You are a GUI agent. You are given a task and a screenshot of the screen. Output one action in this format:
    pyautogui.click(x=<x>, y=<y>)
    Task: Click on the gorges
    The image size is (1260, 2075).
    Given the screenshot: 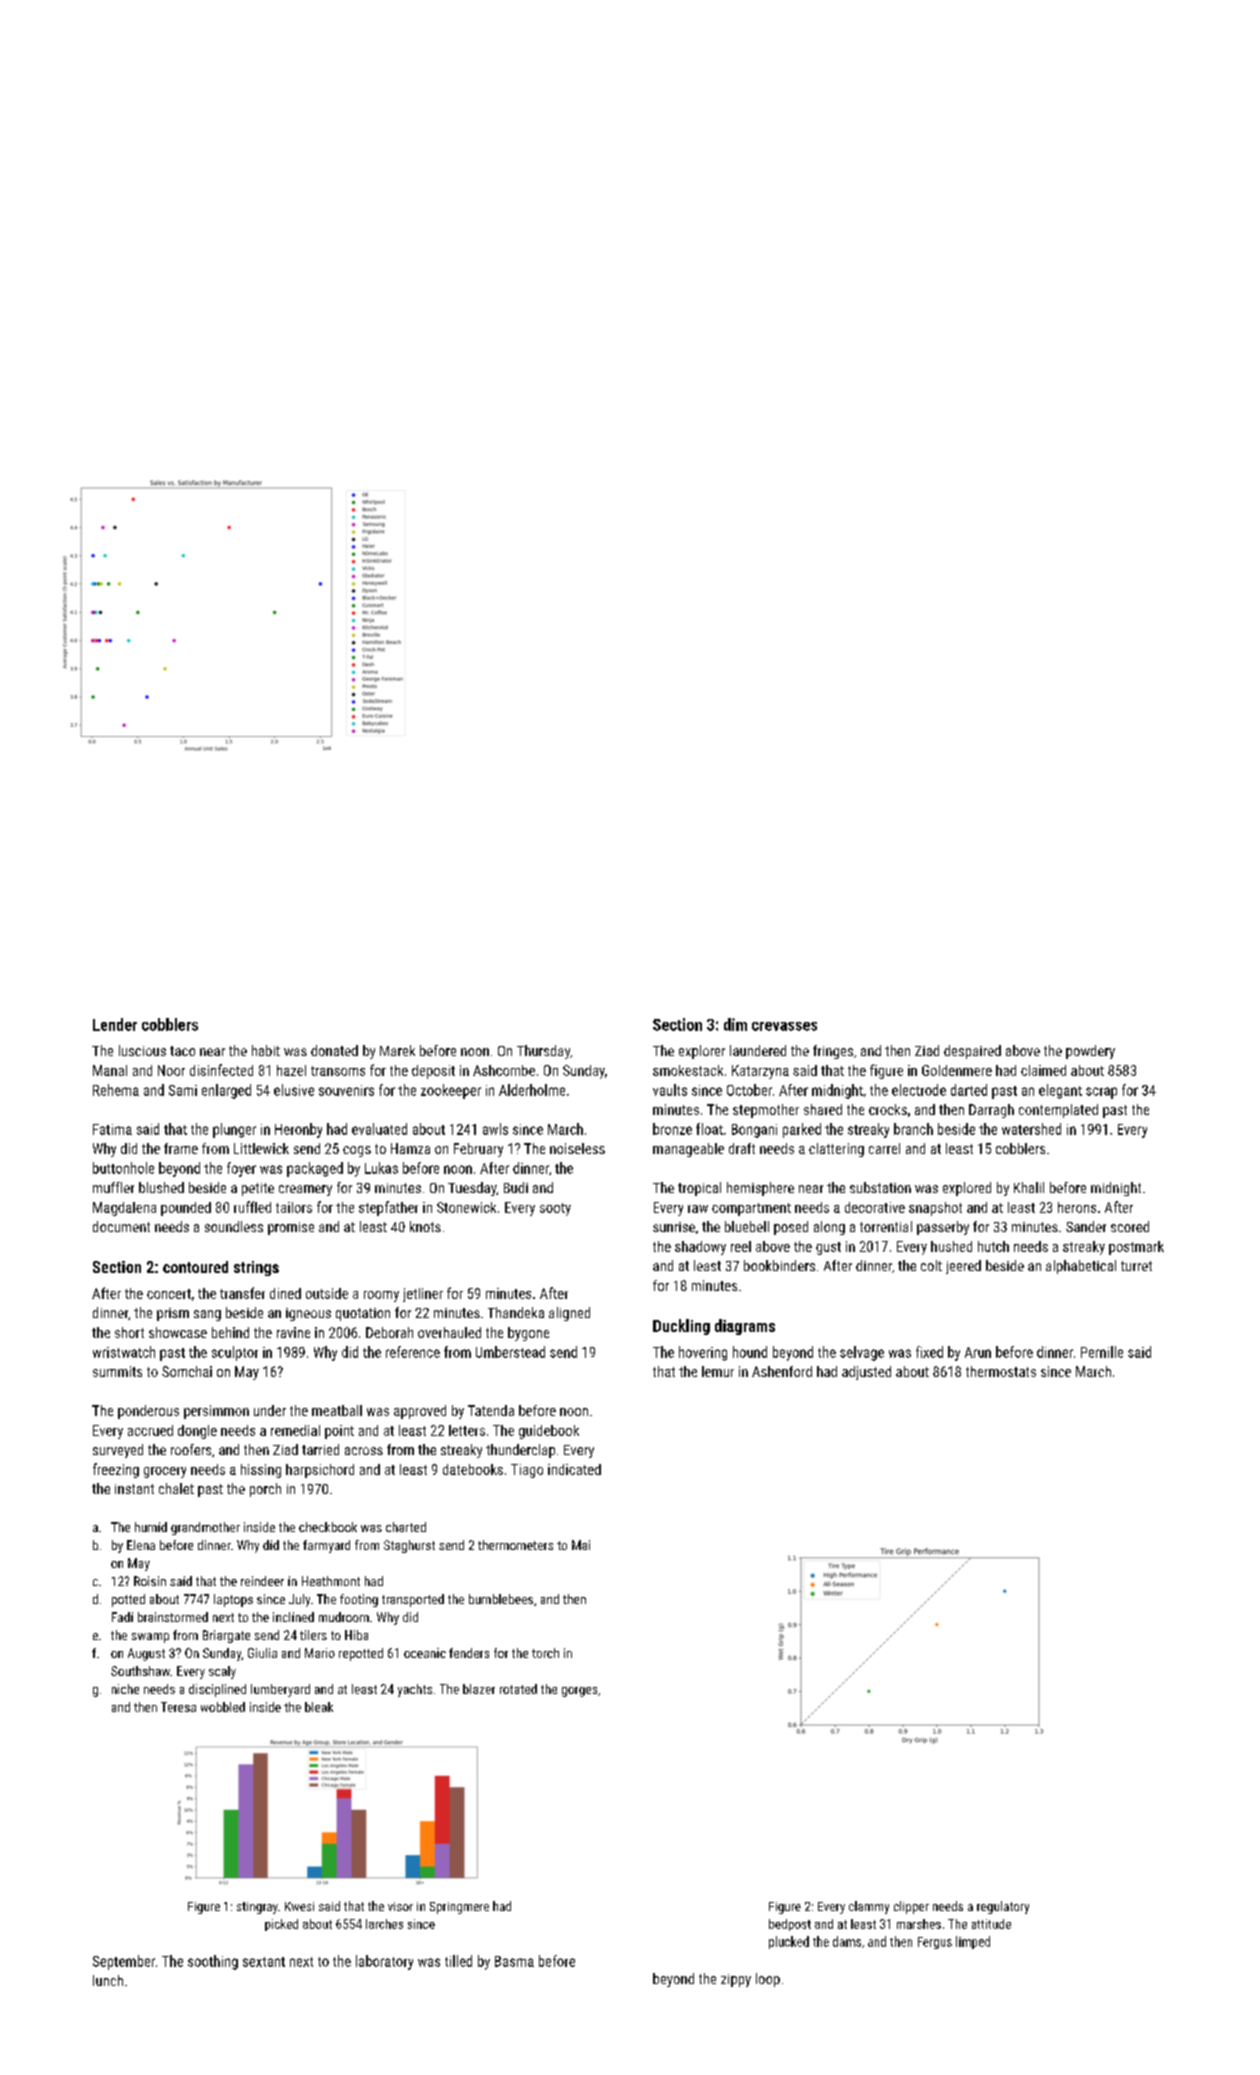 What is the action you would take?
    pyautogui.click(x=579, y=1692)
